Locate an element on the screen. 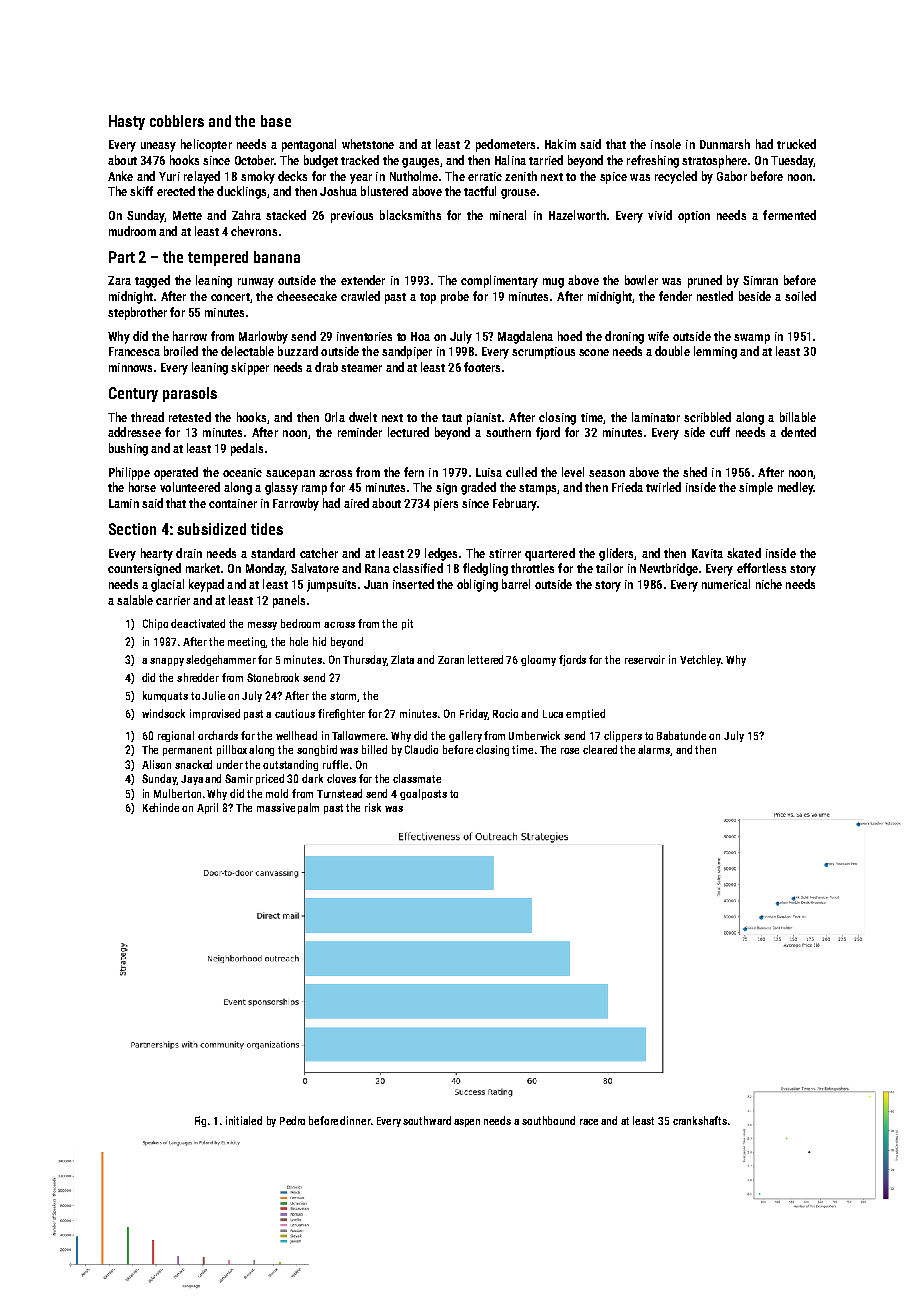 The width and height of the screenshot is (924, 1308). cobblers is located at coordinates (177, 121).
